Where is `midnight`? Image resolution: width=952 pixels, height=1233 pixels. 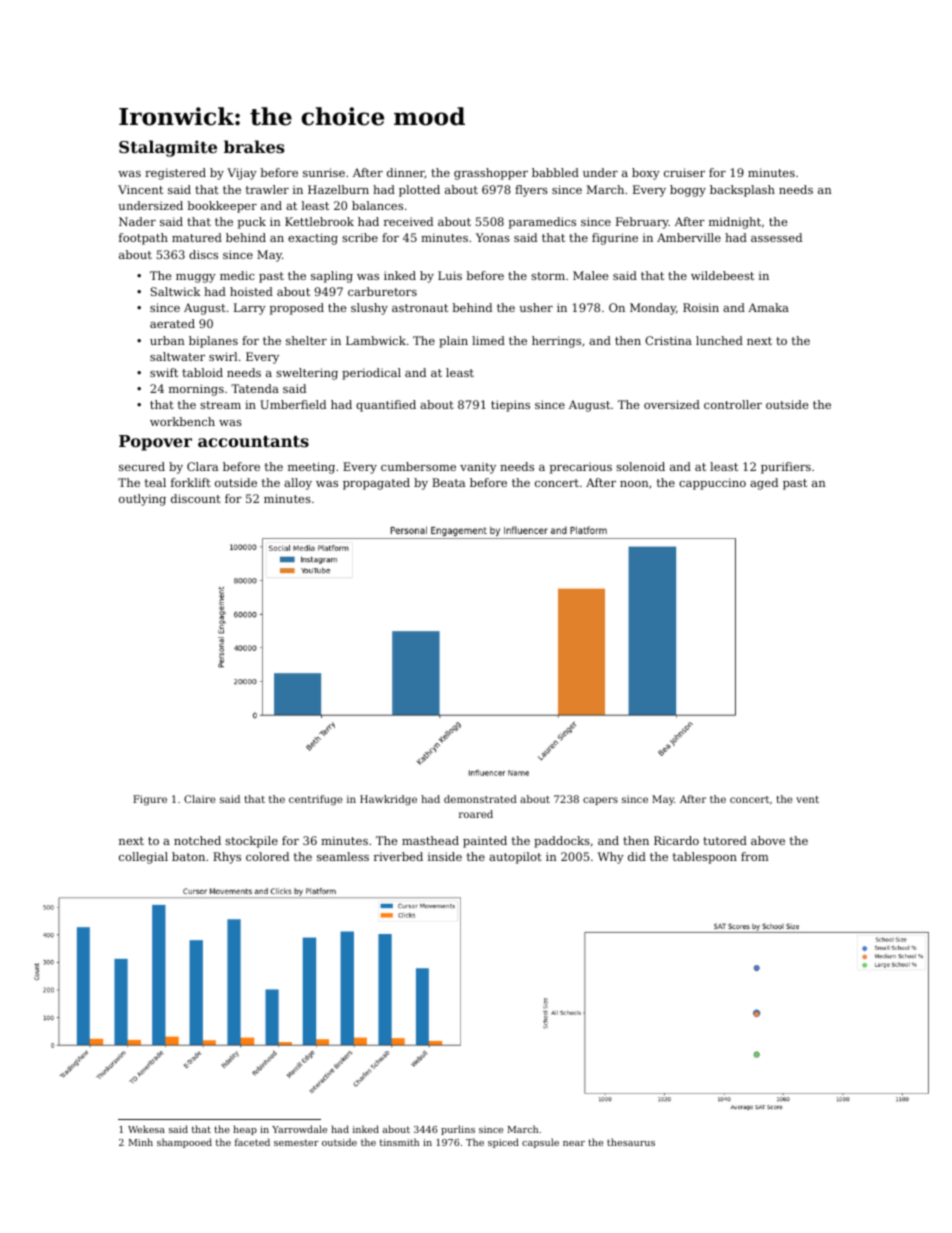 midnight is located at coordinates (735, 223).
